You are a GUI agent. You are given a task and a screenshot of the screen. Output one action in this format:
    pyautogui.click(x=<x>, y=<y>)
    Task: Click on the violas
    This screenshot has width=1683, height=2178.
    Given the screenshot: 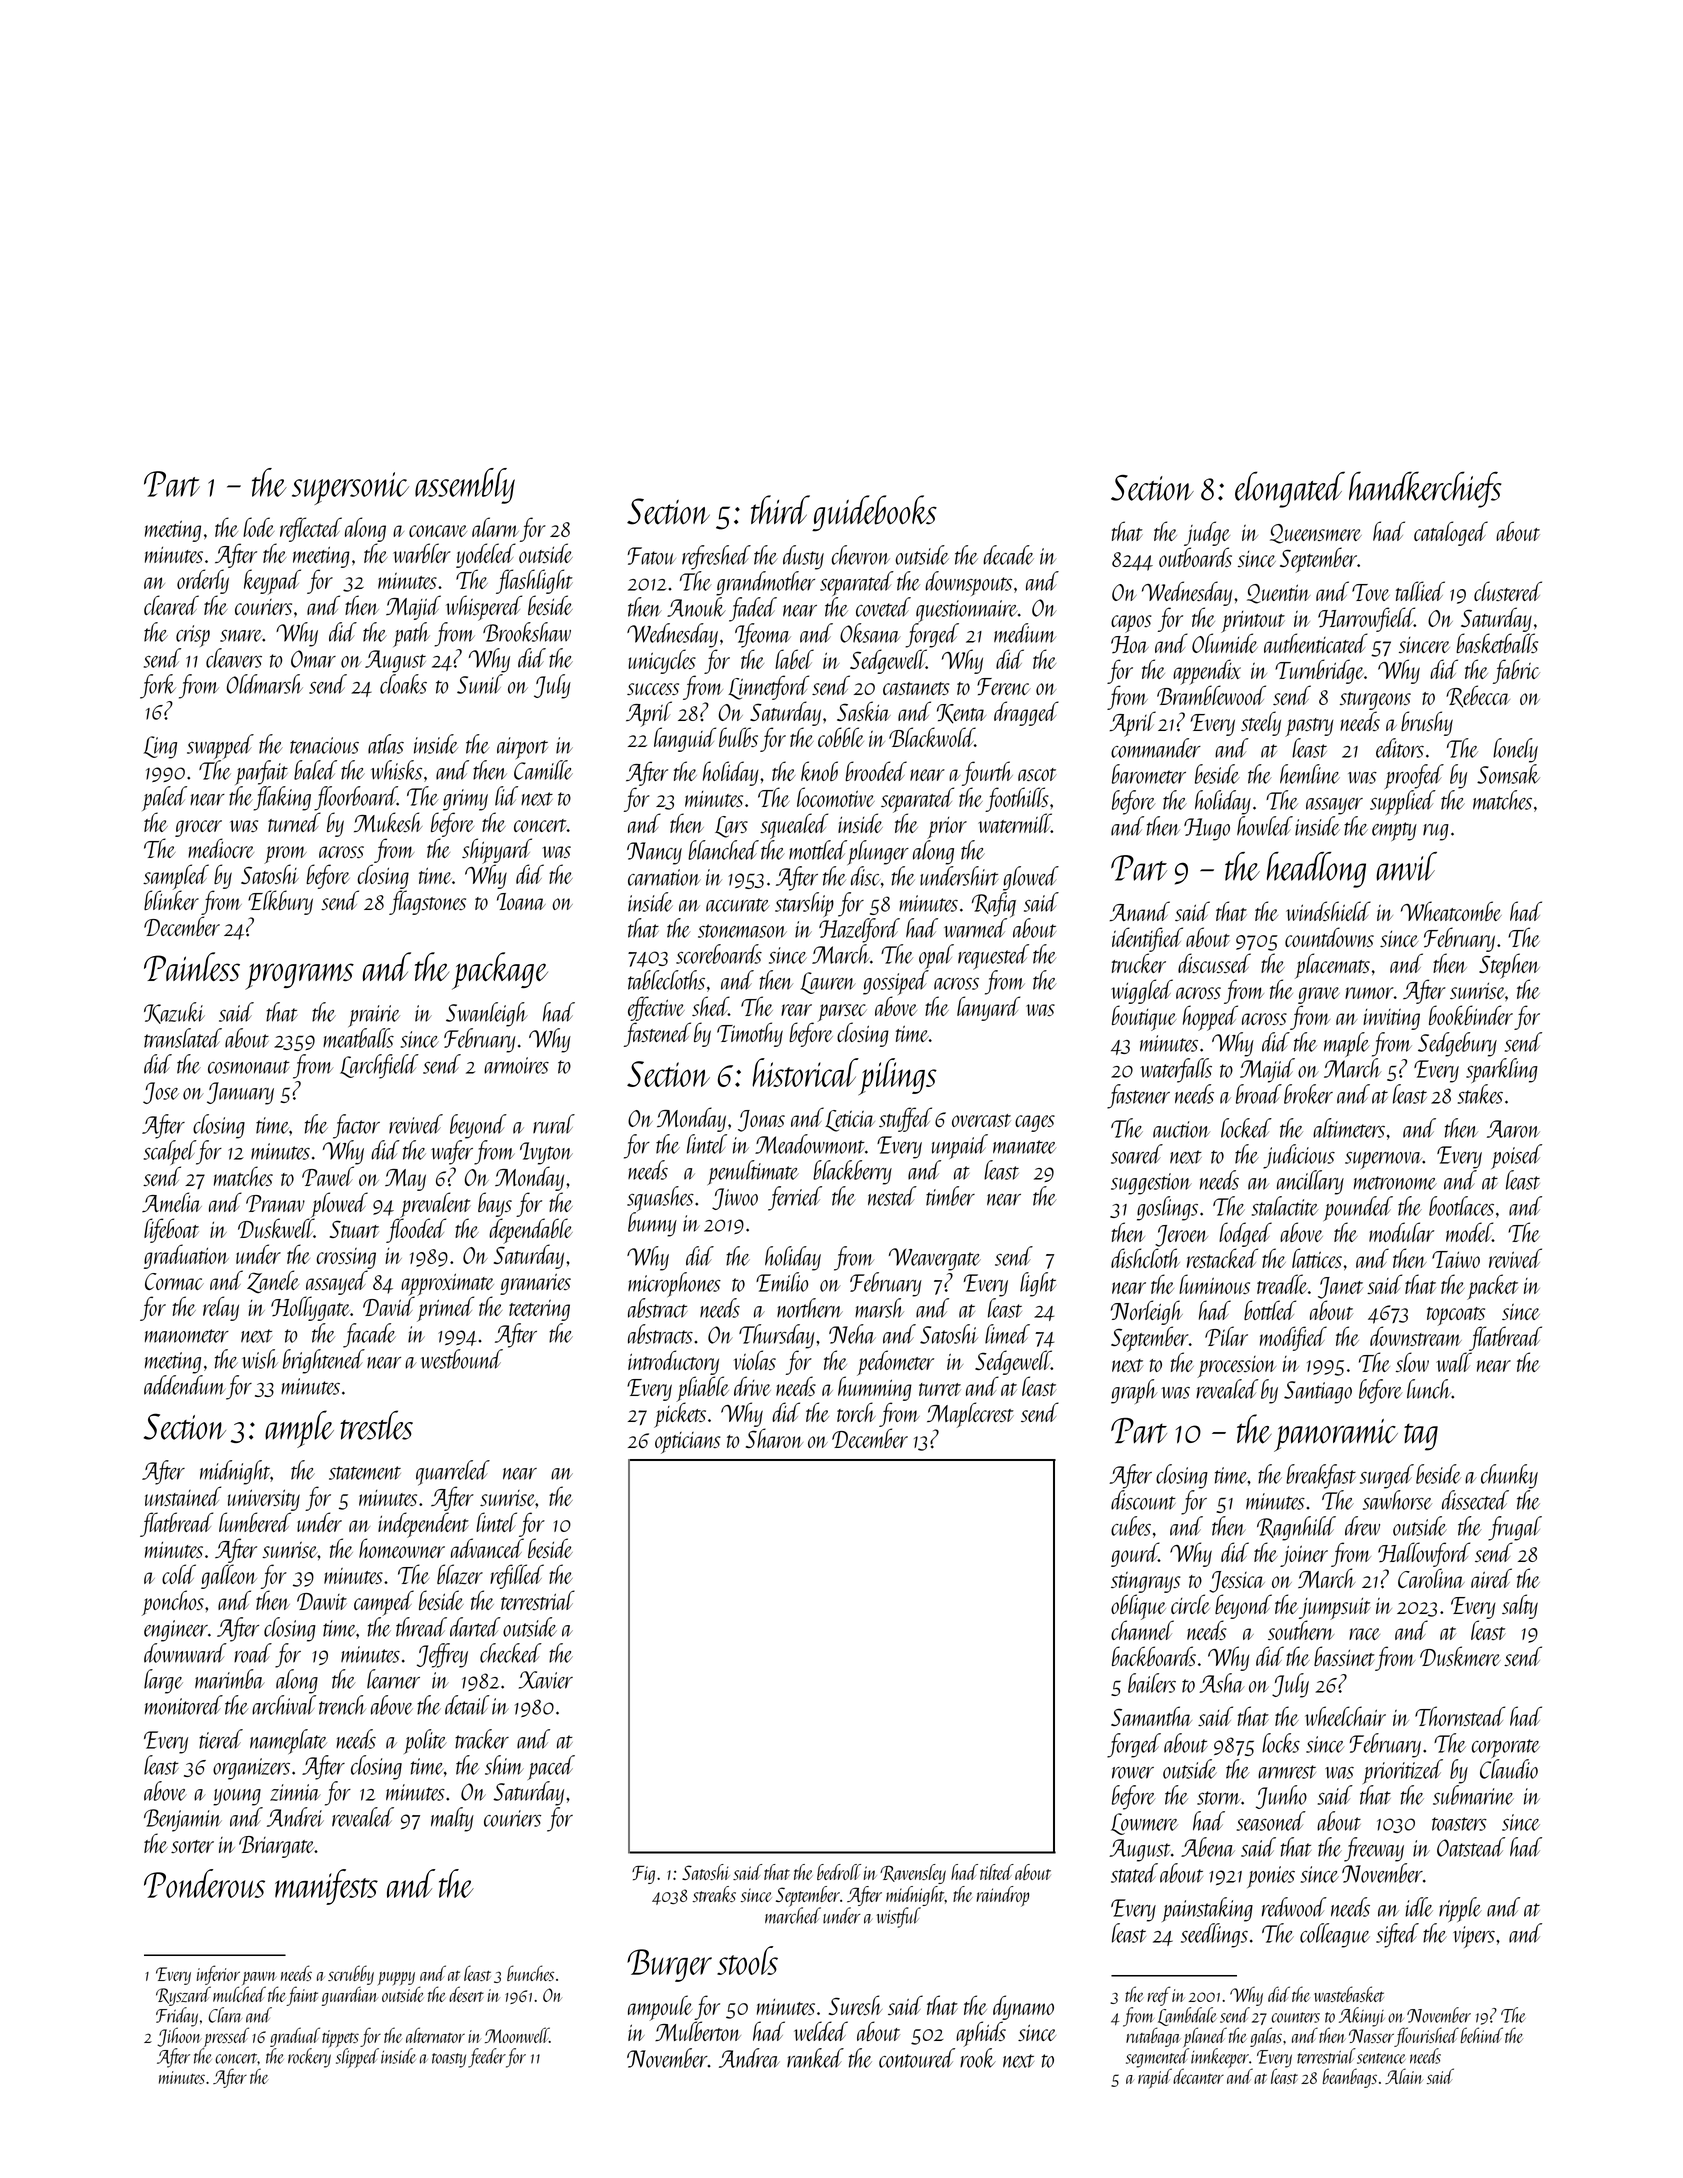 What is the action you would take?
    pyautogui.click(x=755, y=1360)
